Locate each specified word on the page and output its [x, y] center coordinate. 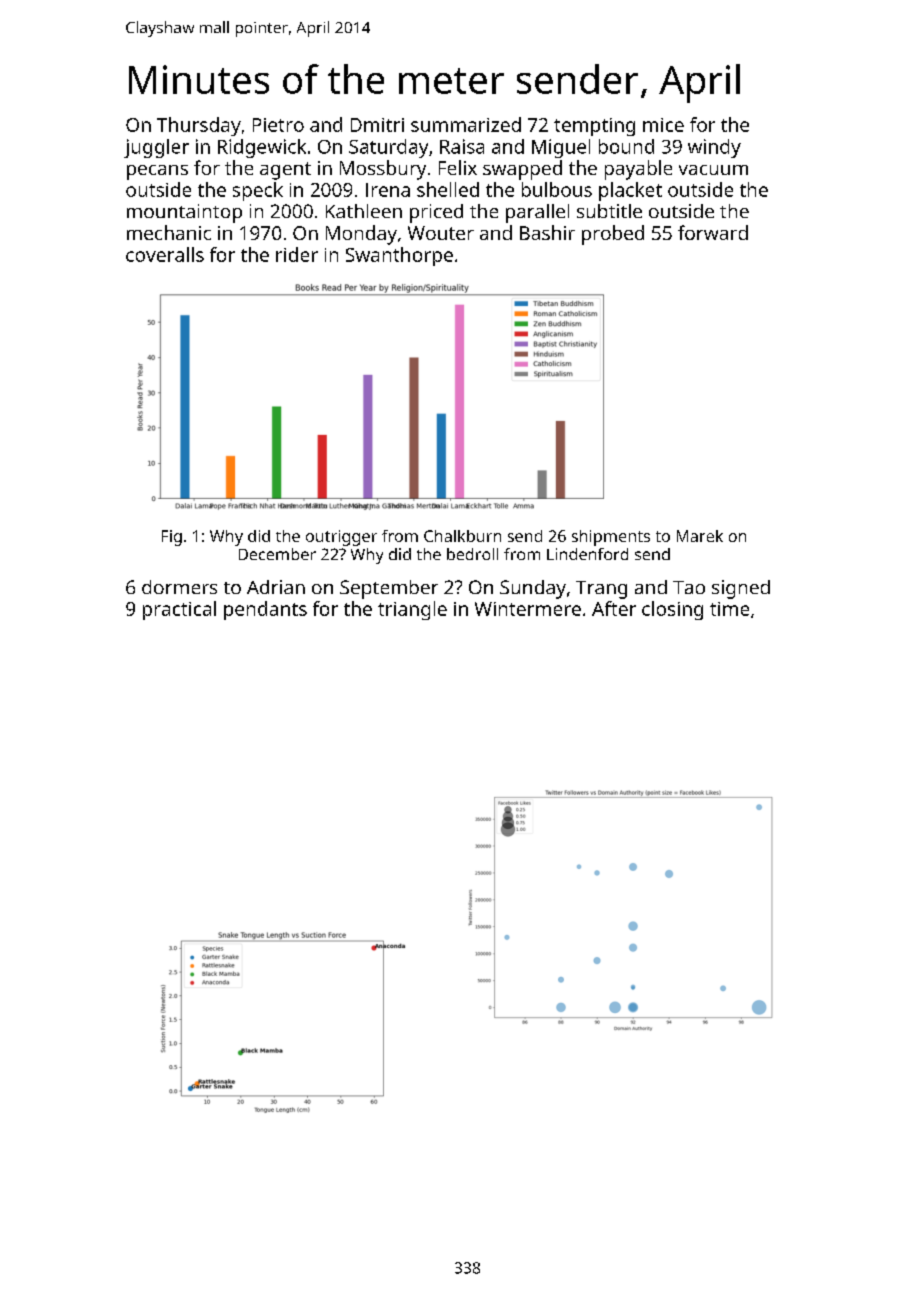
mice [663, 125]
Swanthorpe [399, 256]
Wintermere [528, 609]
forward [713, 232]
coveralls [165, 254]
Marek [700, 536]
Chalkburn [462, 536]
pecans [157, 172]
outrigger [341, 538]
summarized [466, 124]
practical [179, 610]
